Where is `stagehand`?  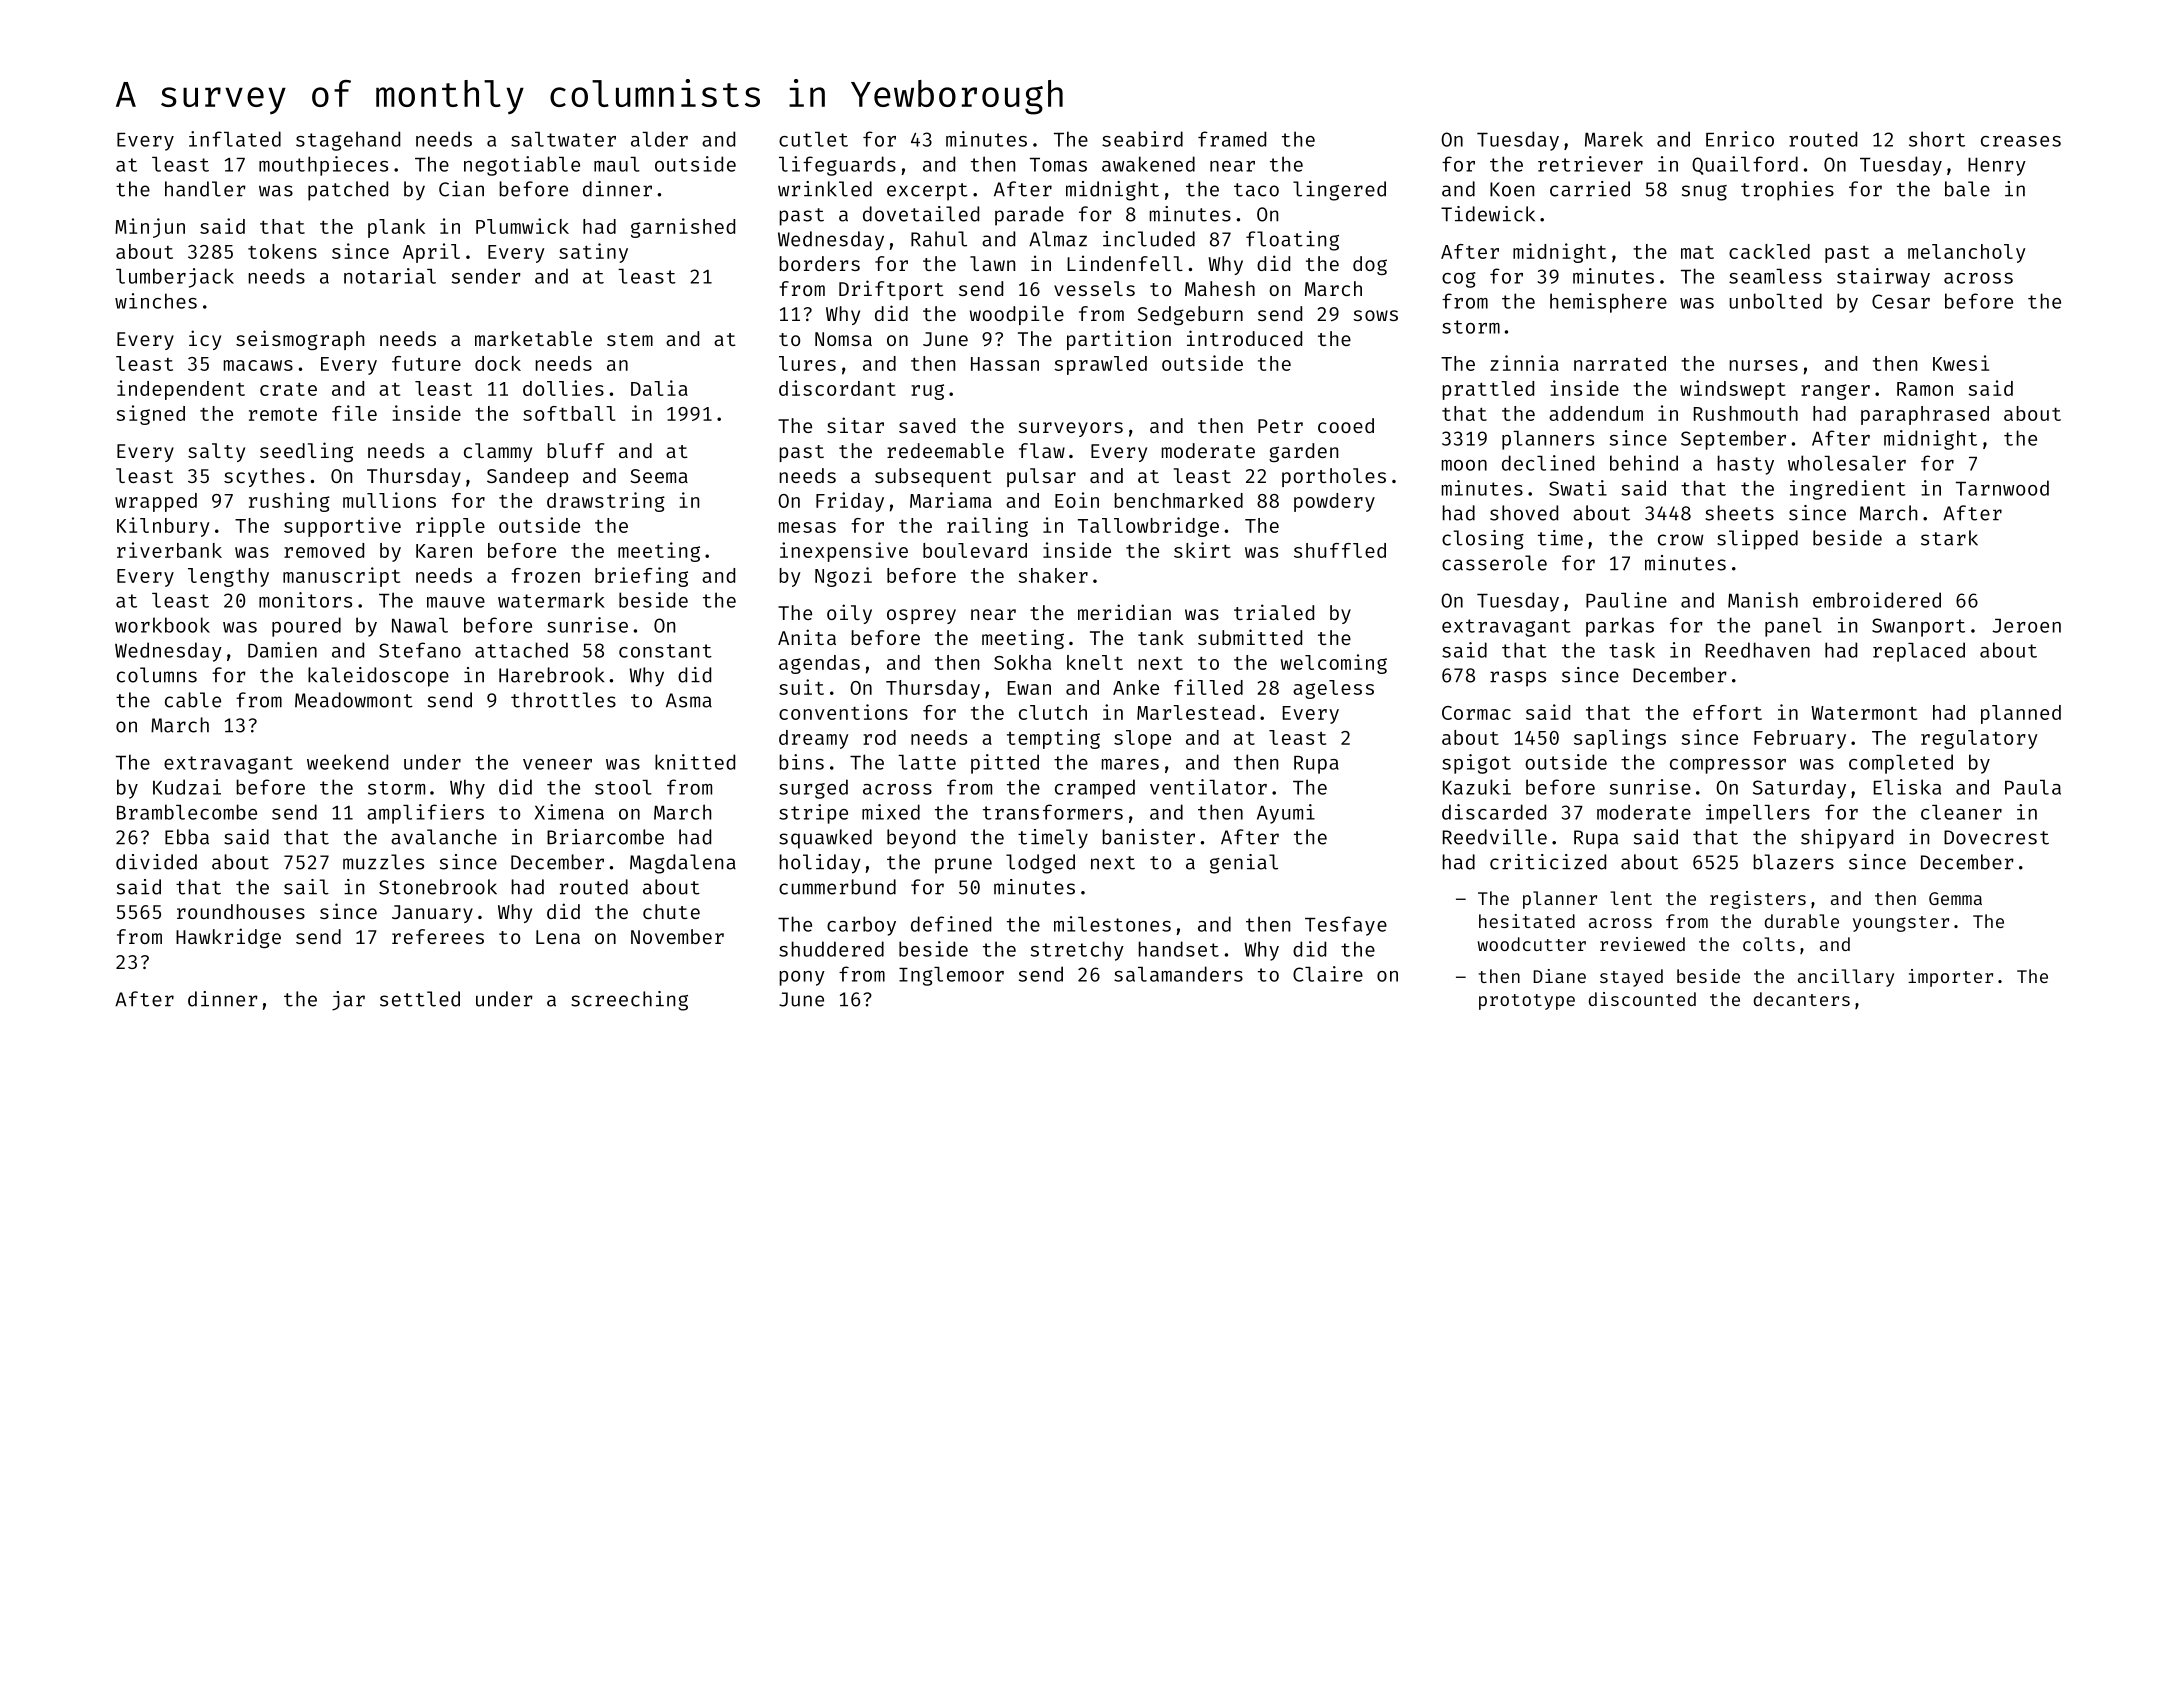
stagehand is located at coordinates (348, 141).
